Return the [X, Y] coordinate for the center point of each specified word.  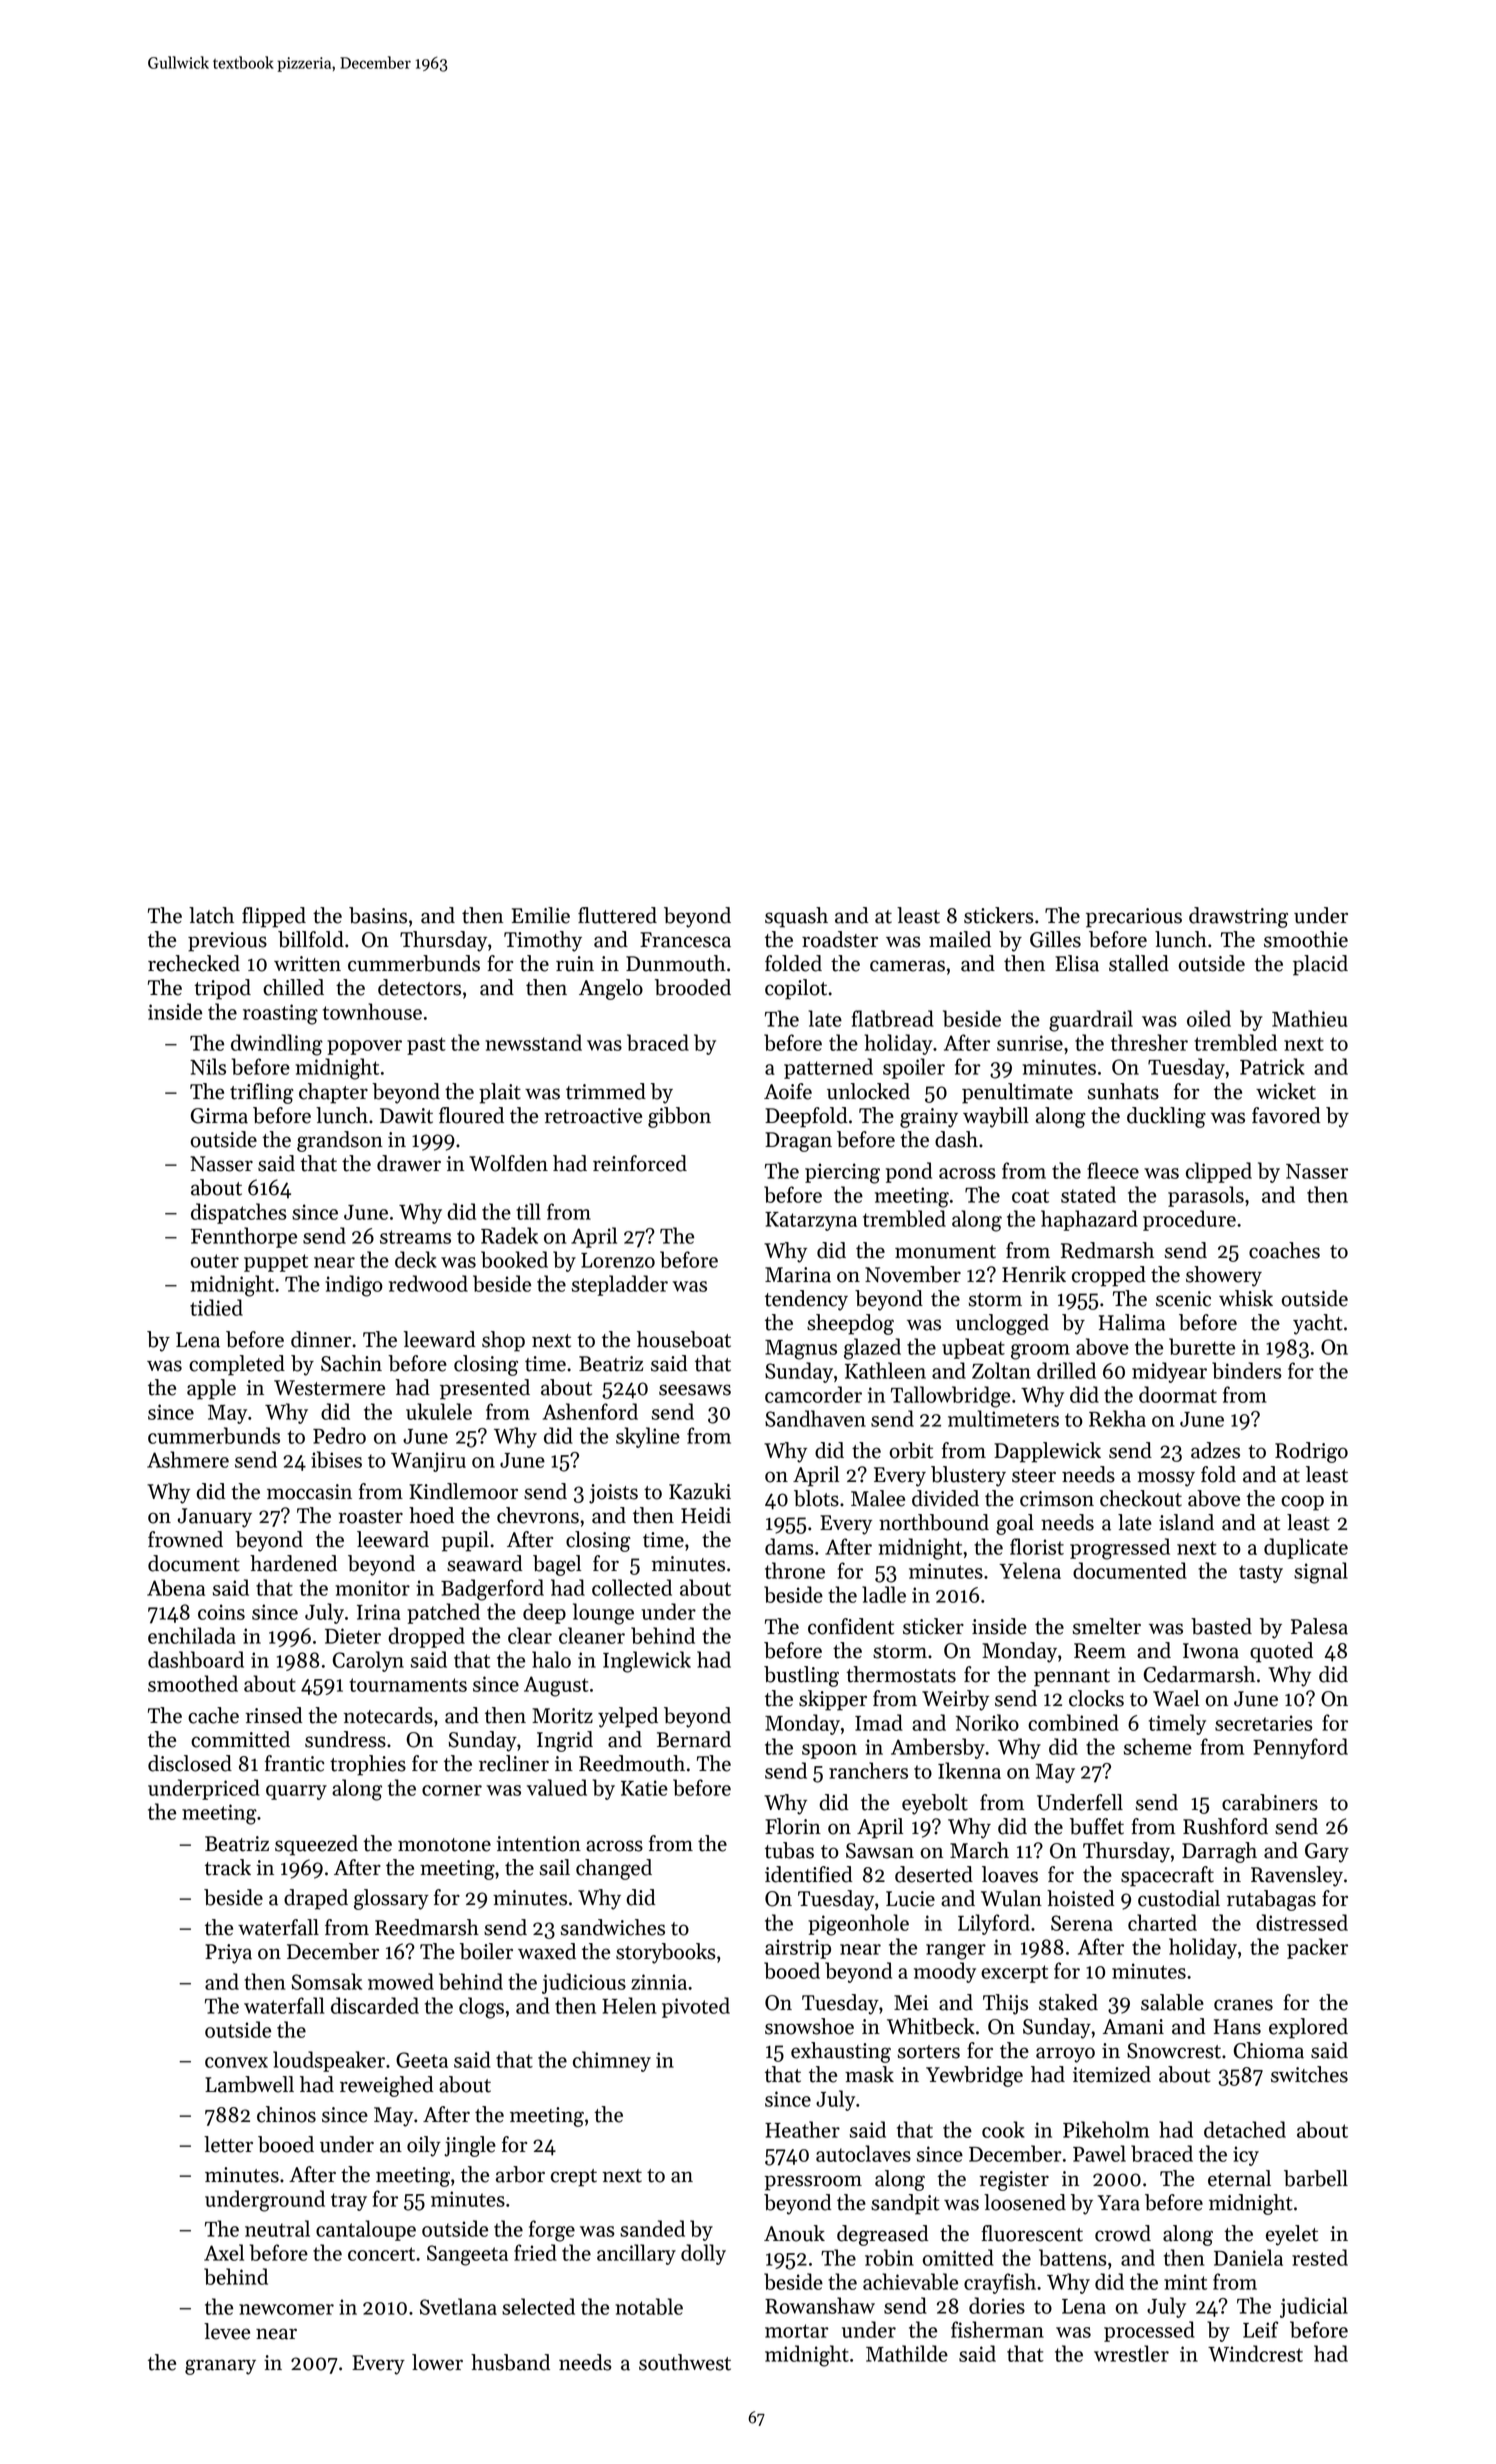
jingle [470, 2146]
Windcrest [1255, 2353]
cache [213, 1715]
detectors [419, 987]
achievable [910, 2281]
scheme [1158, 1746]
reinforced [640, 1163]
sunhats [1123, 1091]
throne [795, 1570]
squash [796, 917]
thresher [1149, 1042]
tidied [216, 1307]
